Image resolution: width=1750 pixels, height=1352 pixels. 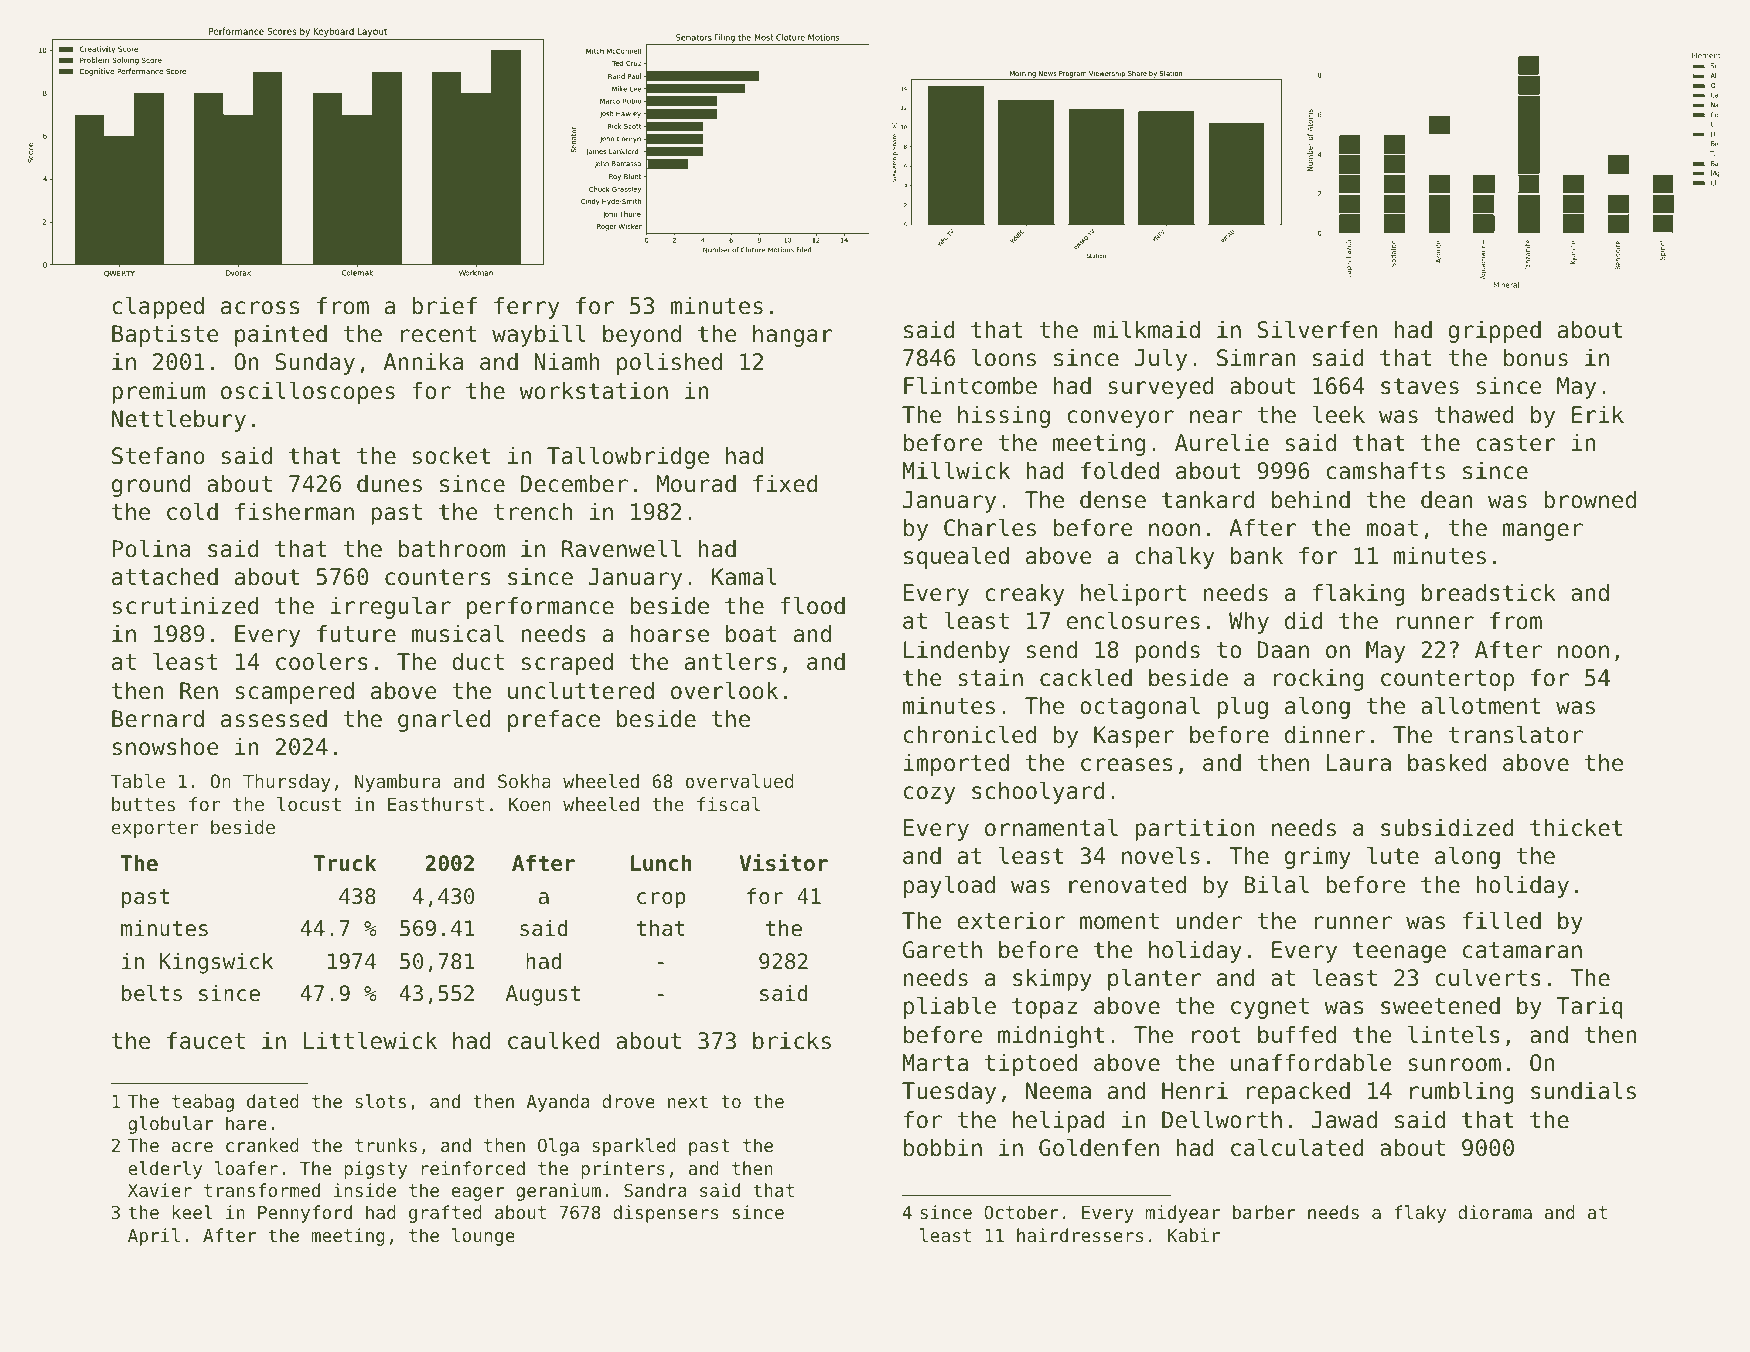 What do you see at coordinates (322, 661) in the screenshot?
I see `coolers` at bounding box center [322, 661].
